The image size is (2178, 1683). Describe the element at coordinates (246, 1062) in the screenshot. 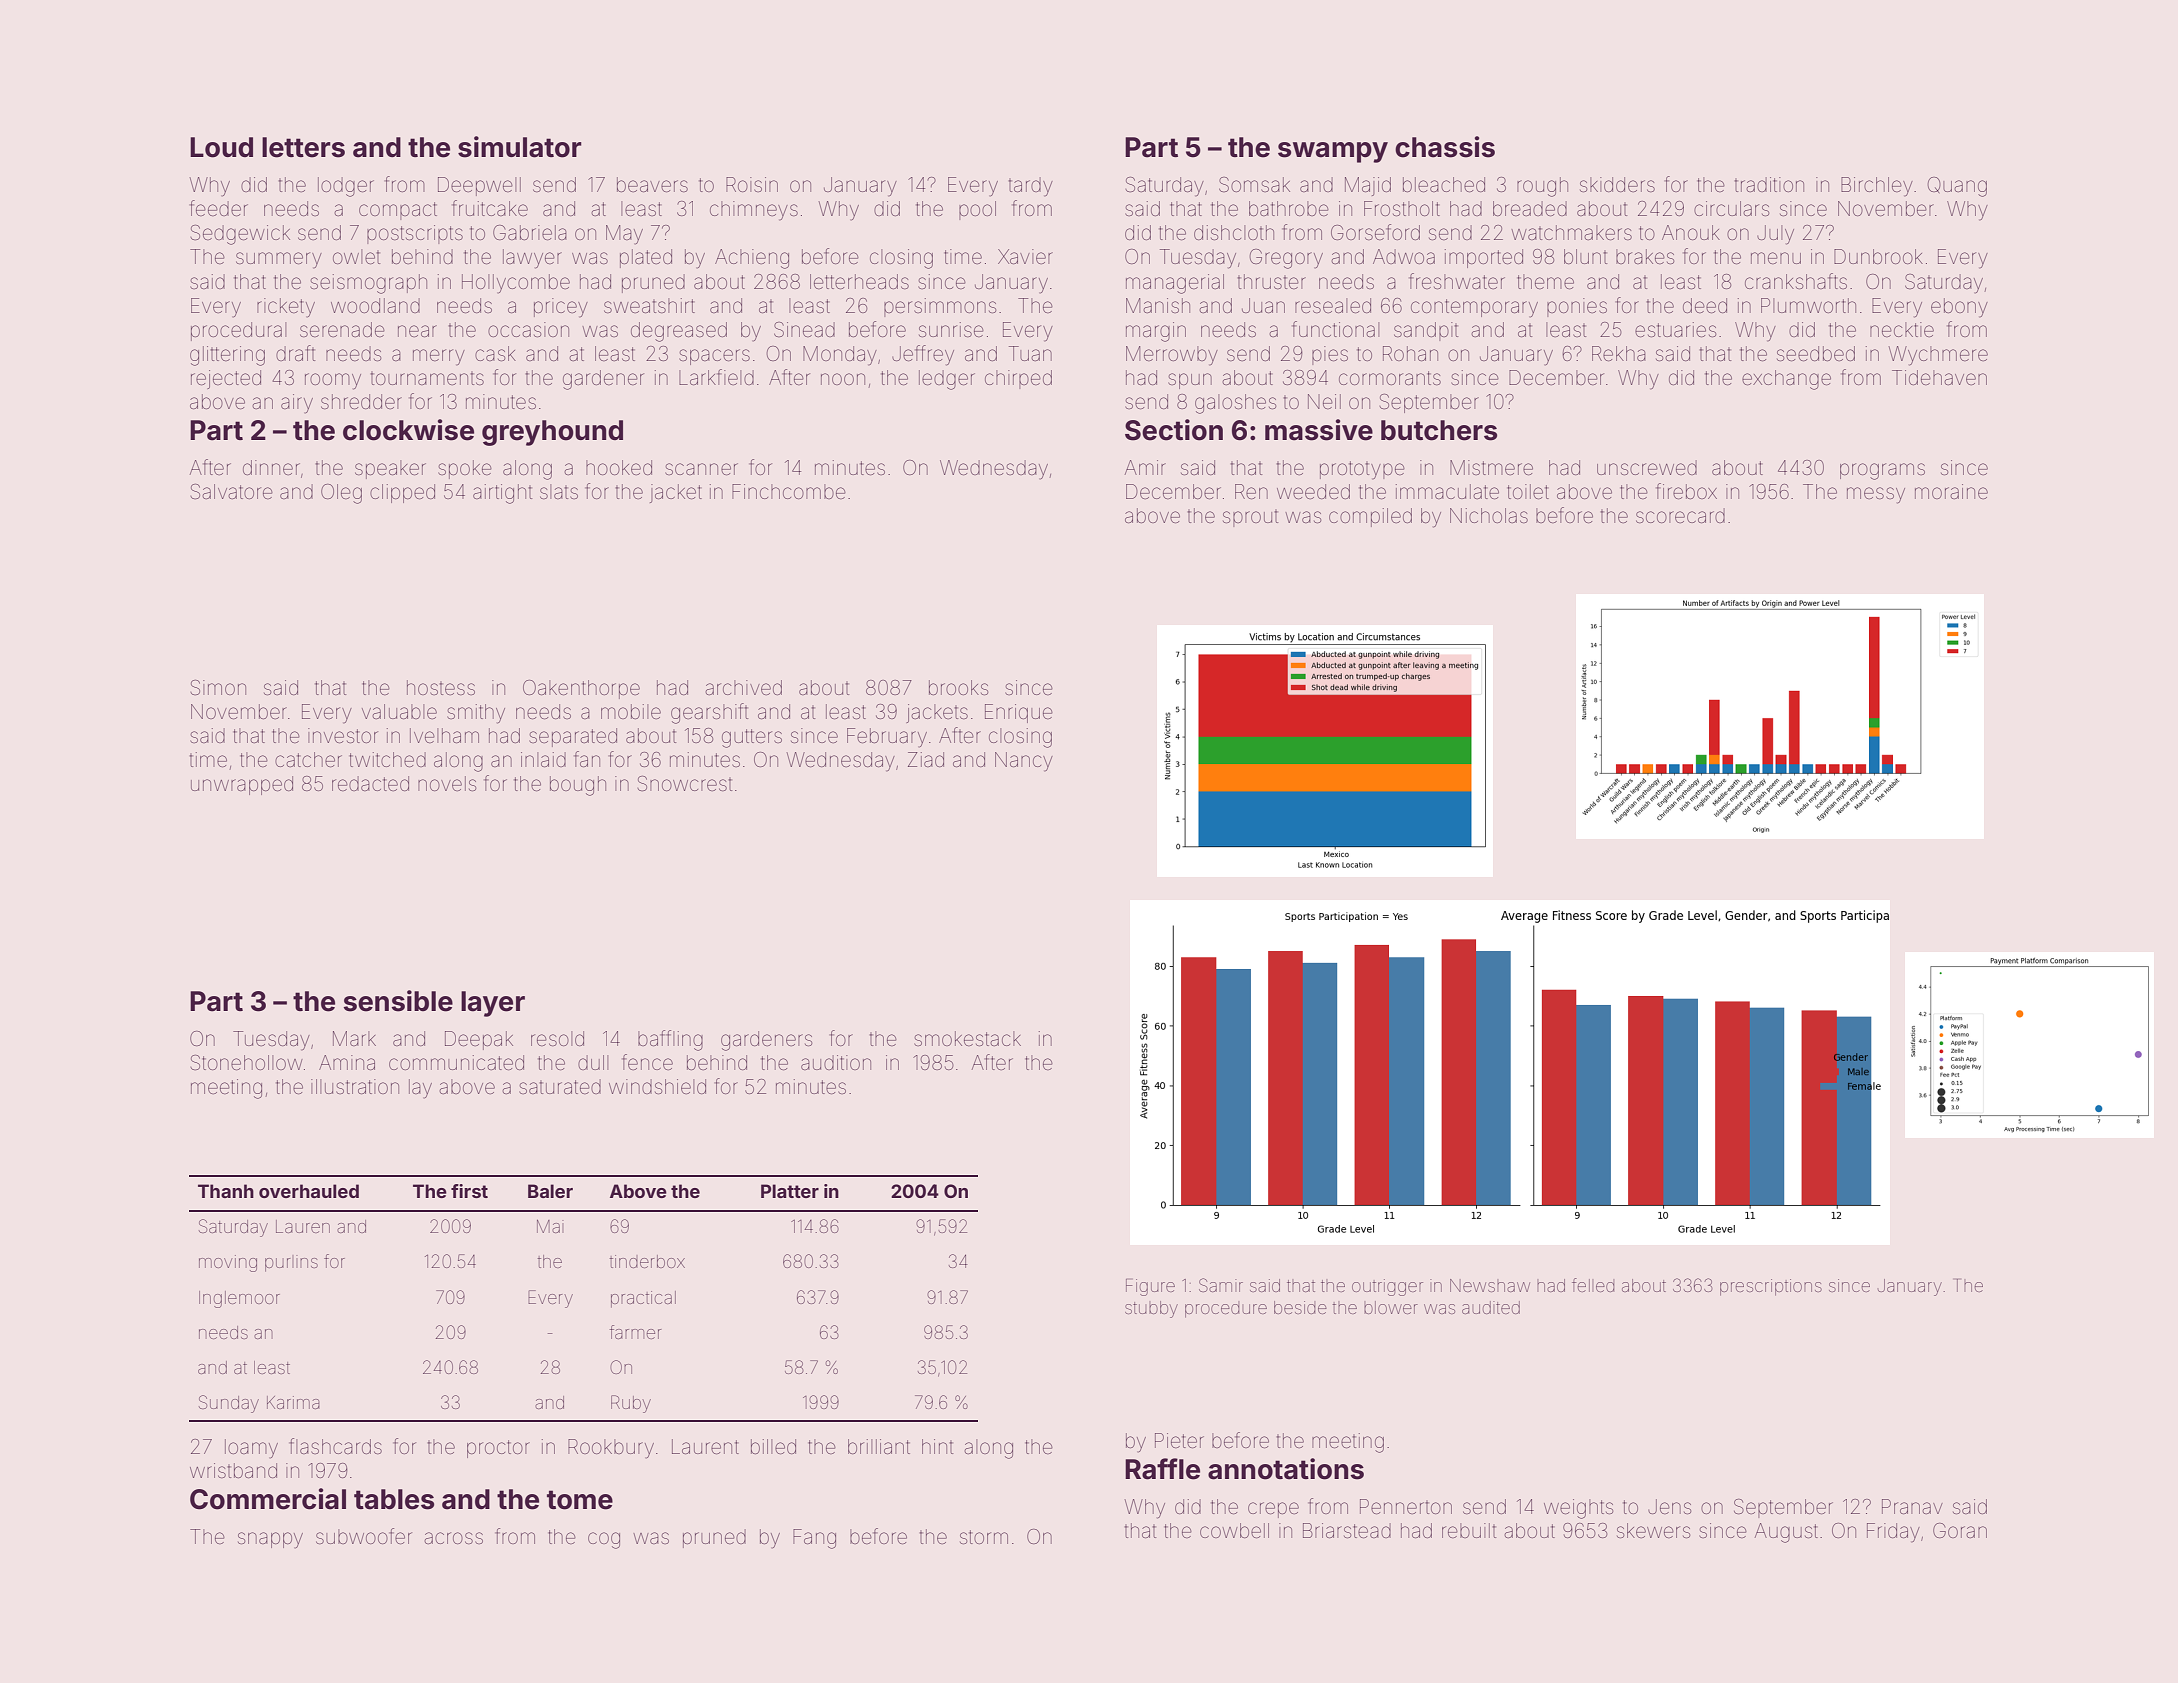

I see `Stonehollow` at that location.
